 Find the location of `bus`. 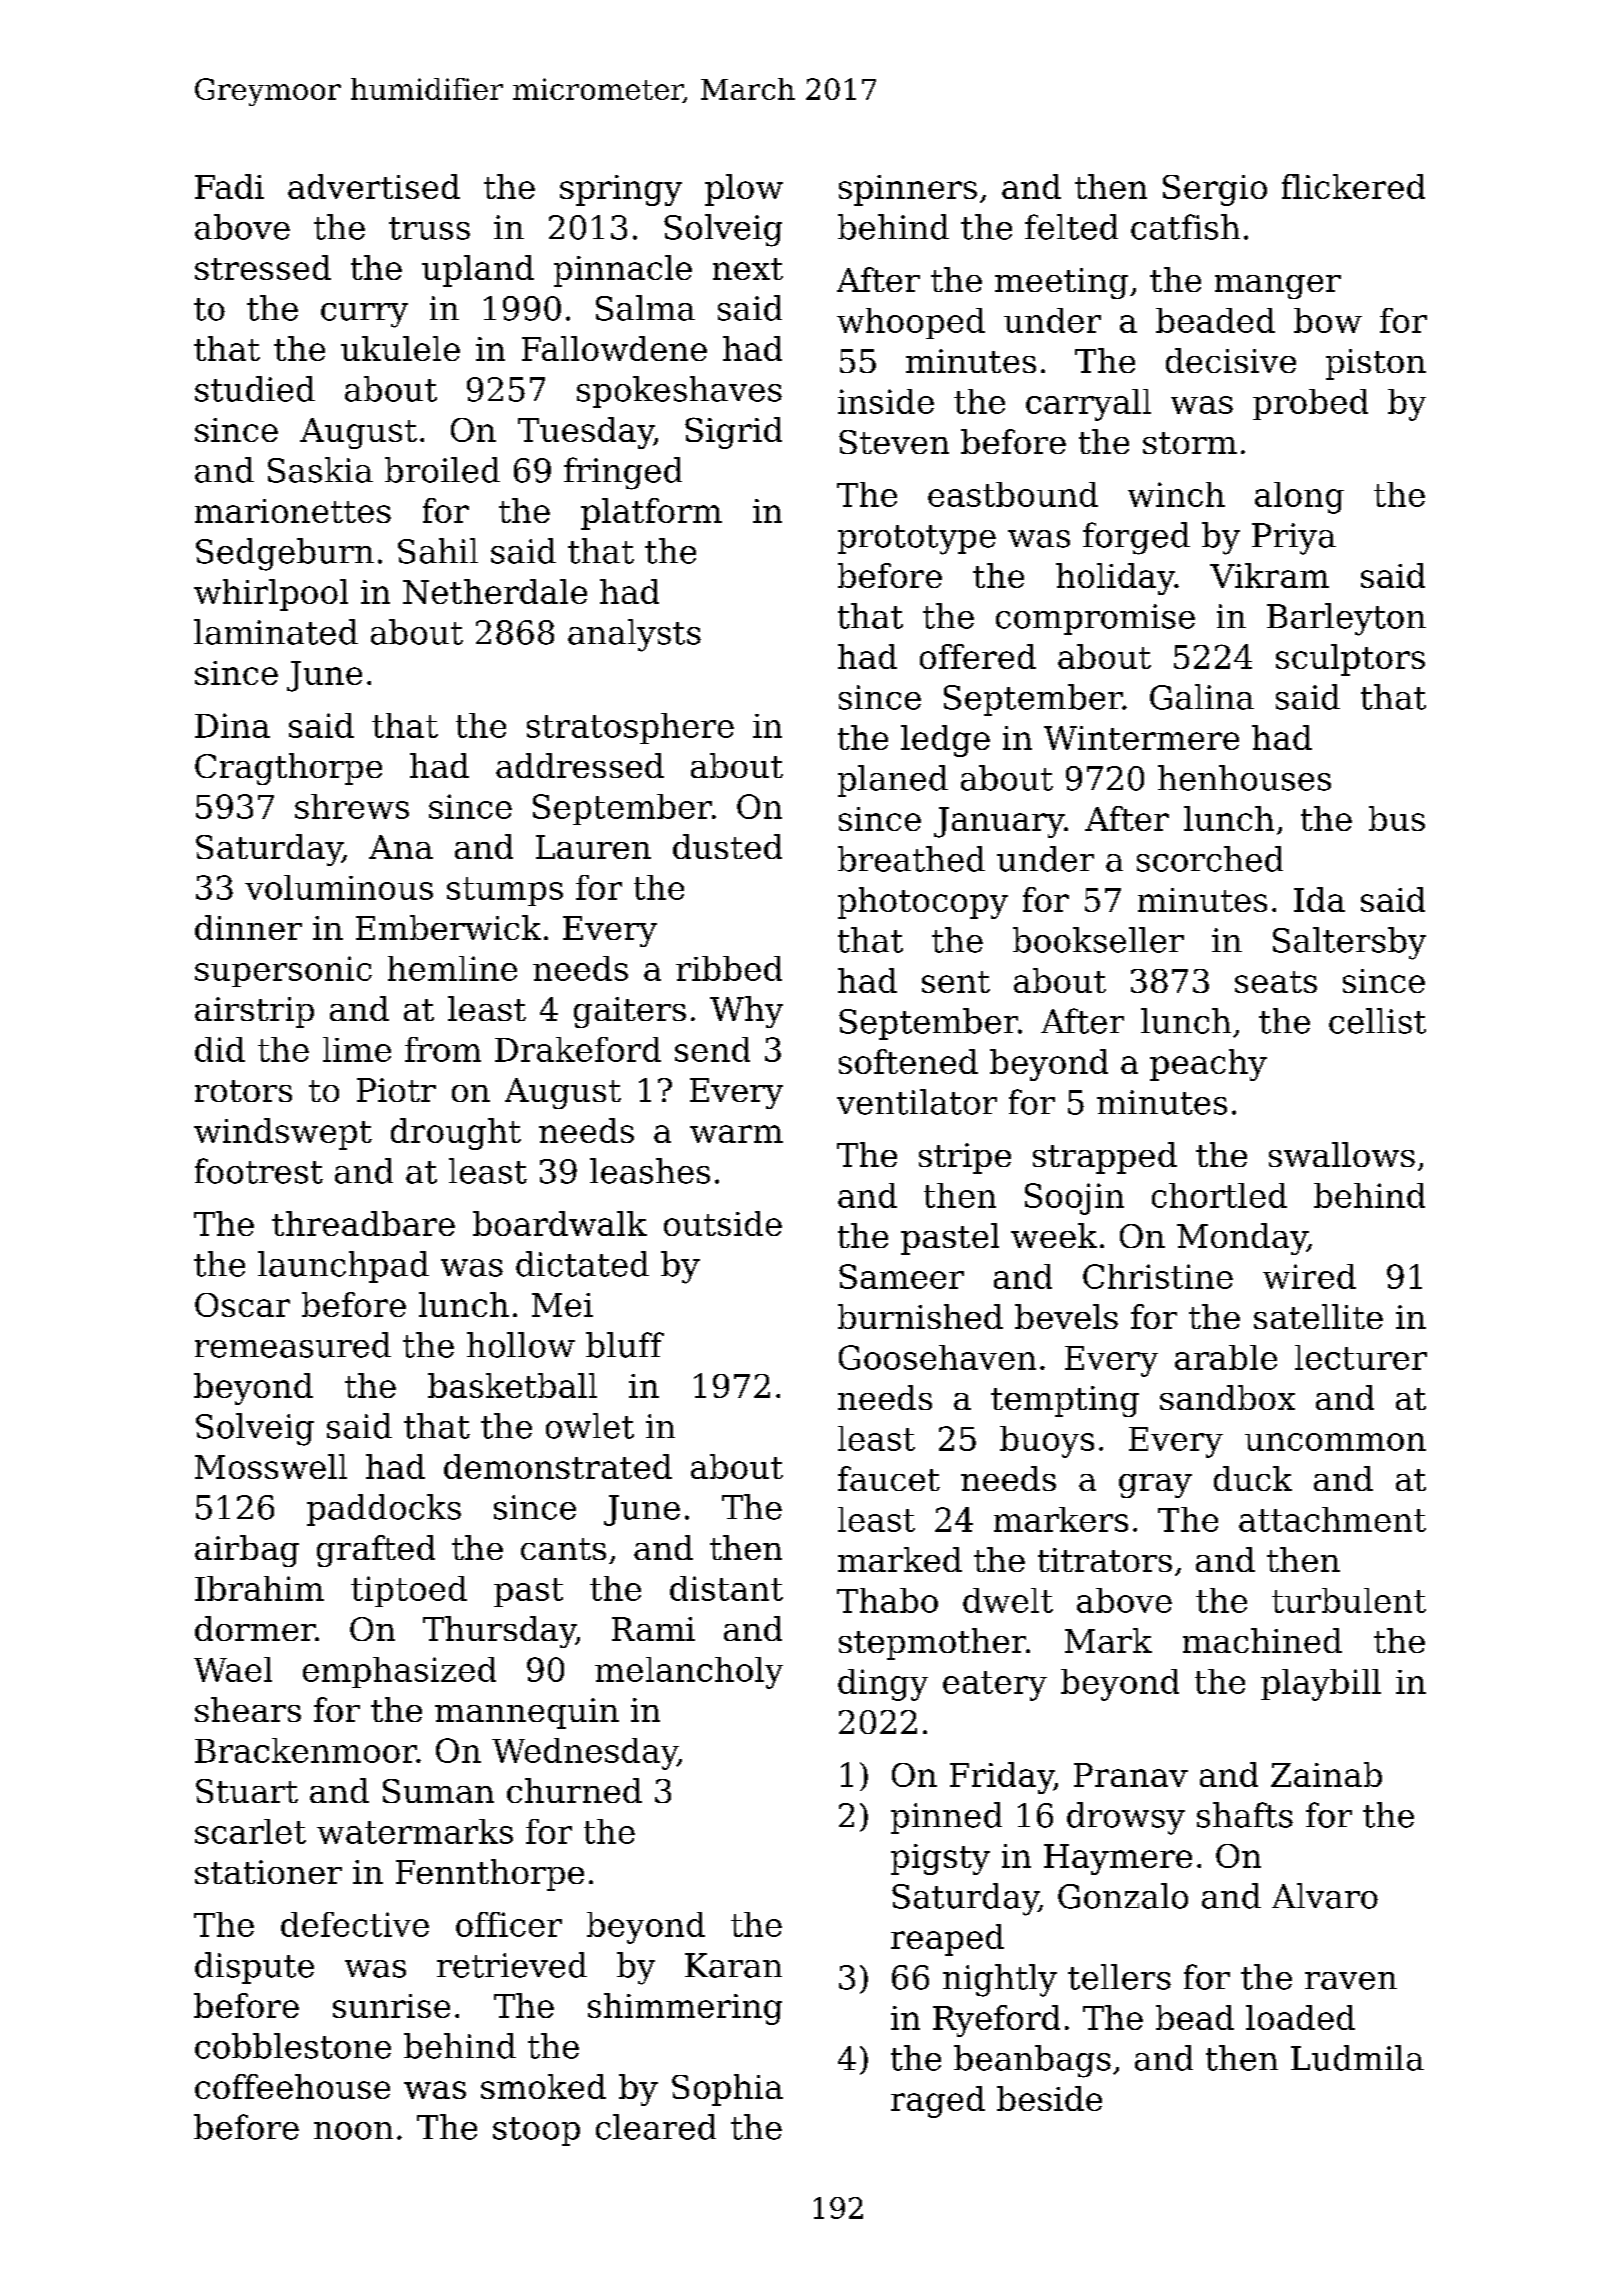

bus is located at coordinates (1397, 818).
